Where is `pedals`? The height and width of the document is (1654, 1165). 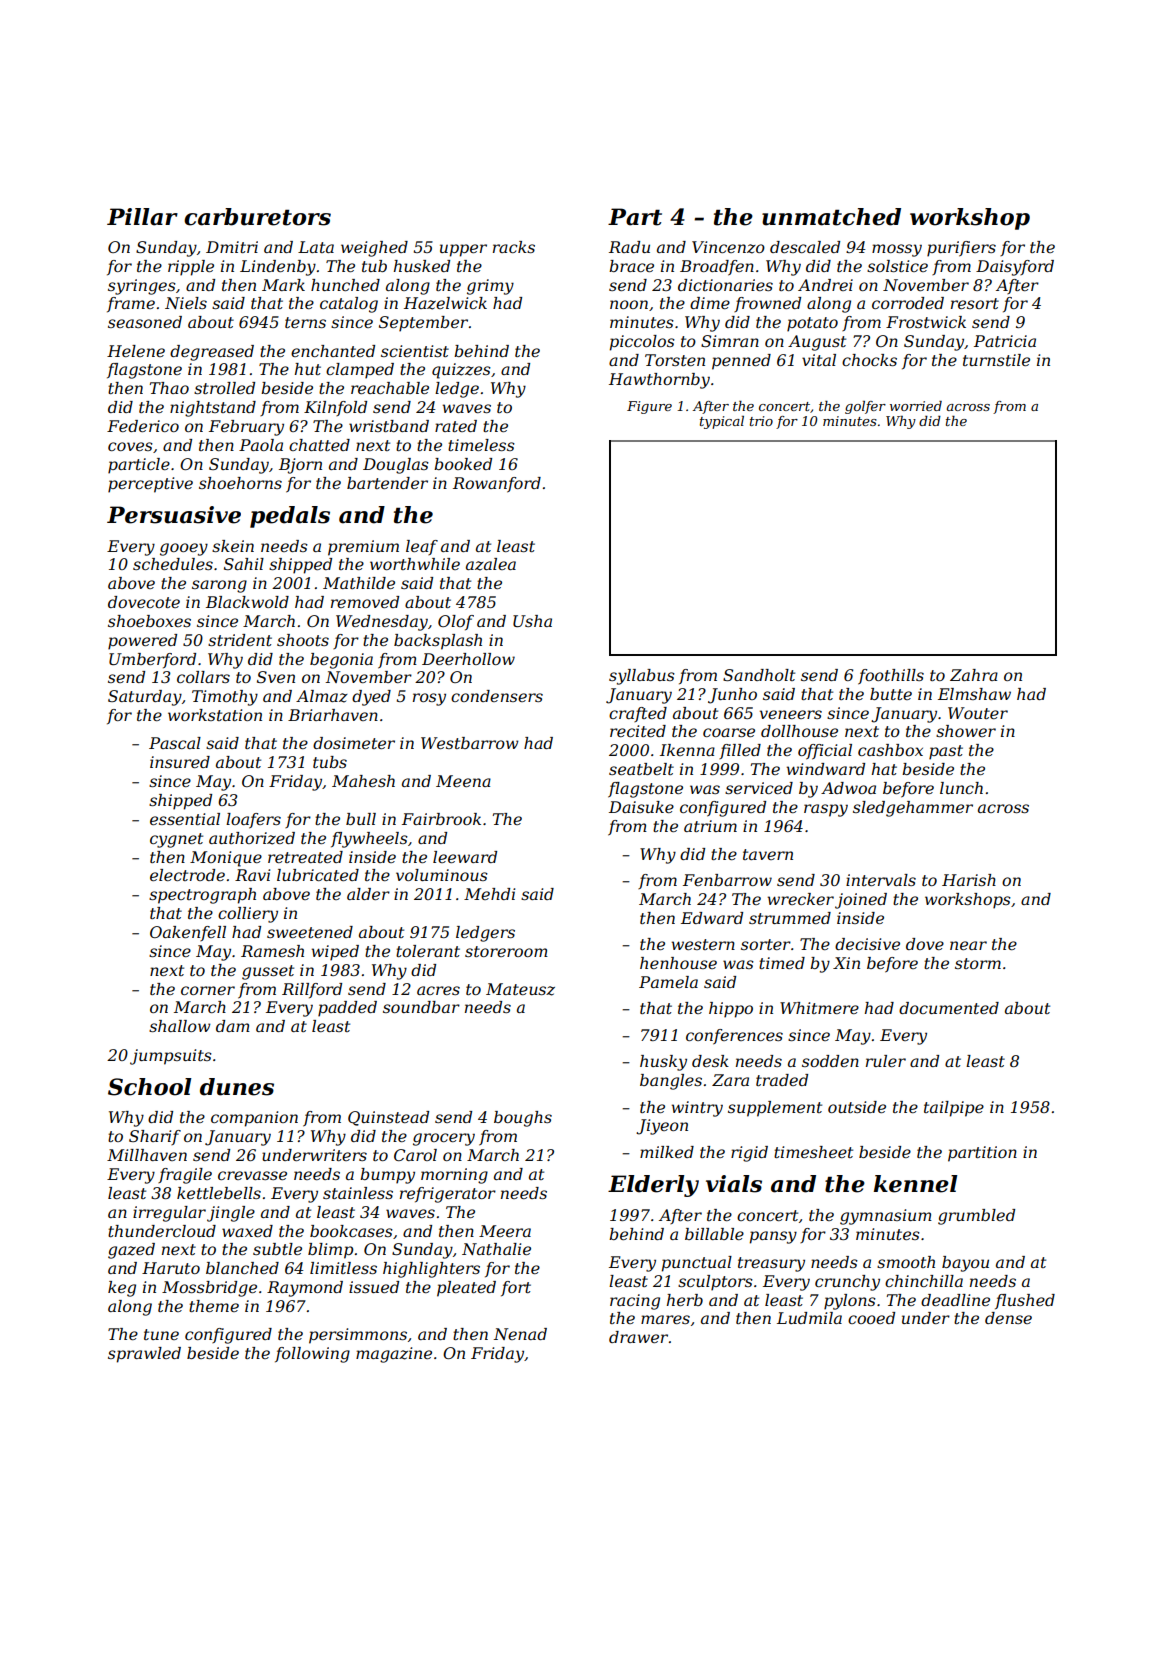
pedals is located at coordinates (290, 517).
